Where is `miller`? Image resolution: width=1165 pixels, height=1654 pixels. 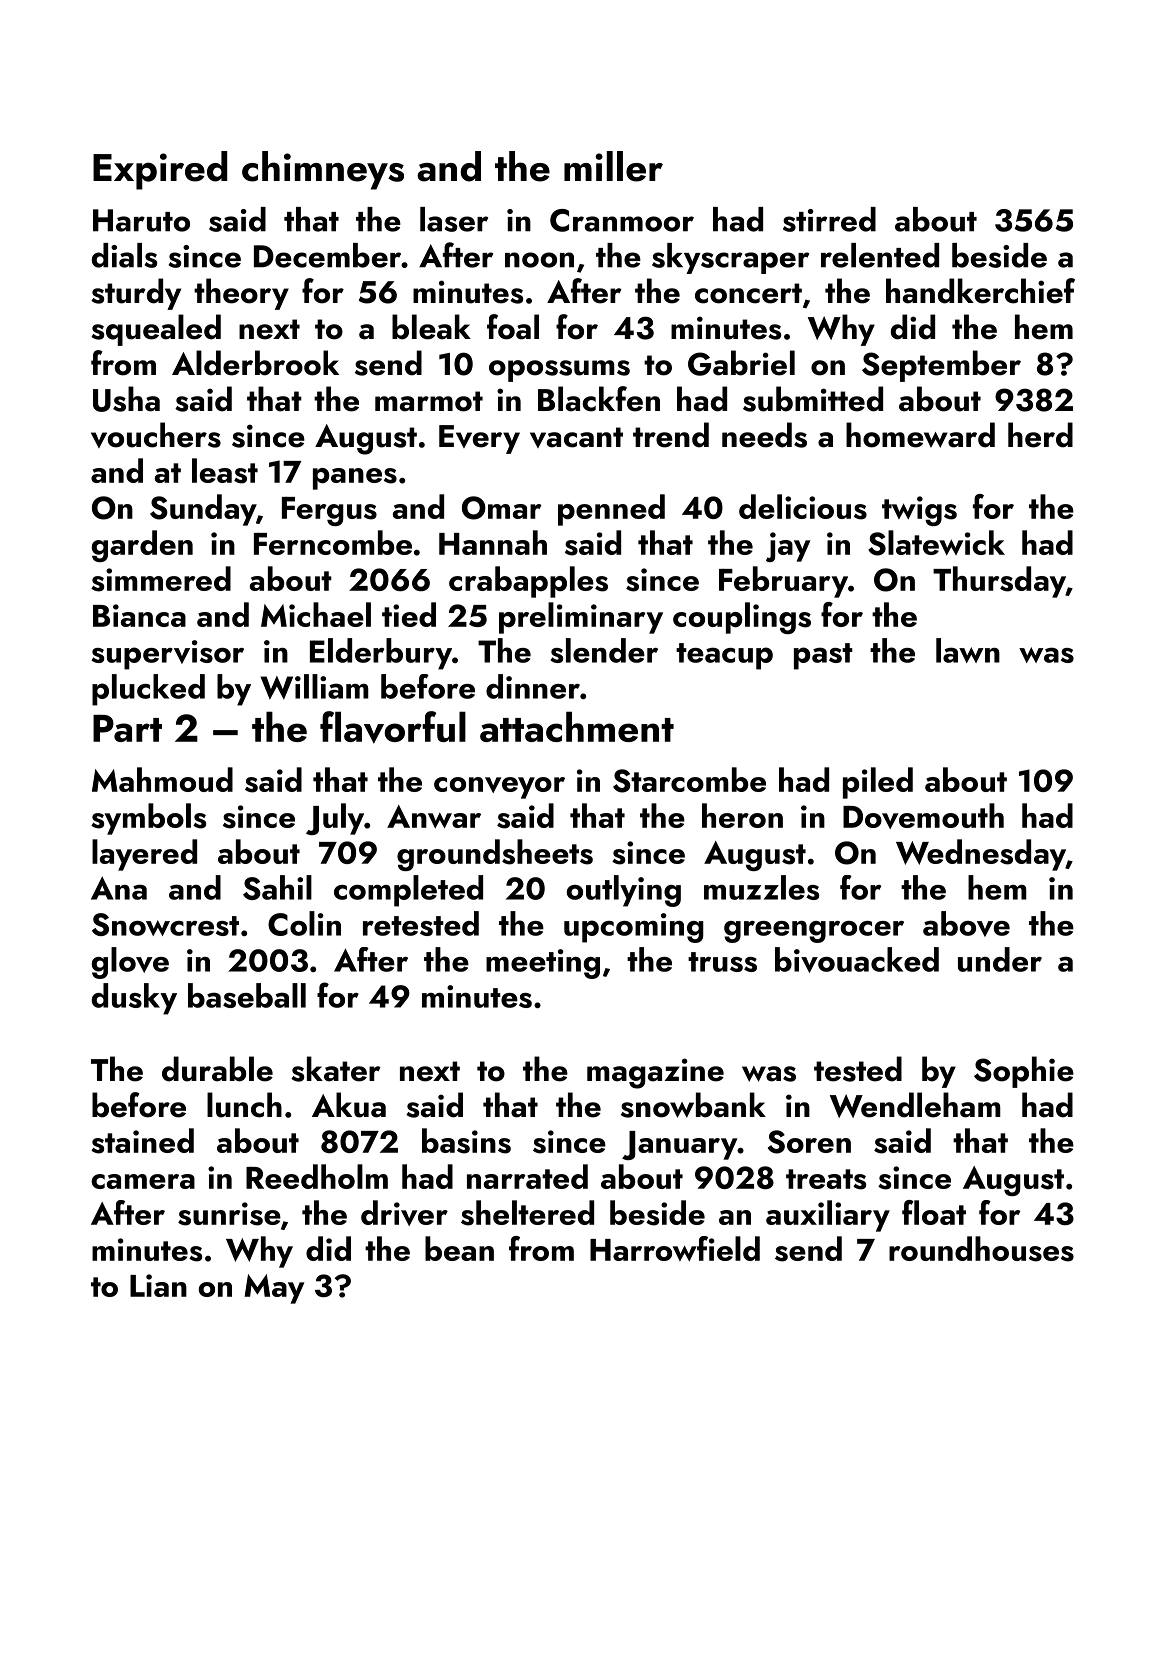 miller is located at coordinates (613, 166).
